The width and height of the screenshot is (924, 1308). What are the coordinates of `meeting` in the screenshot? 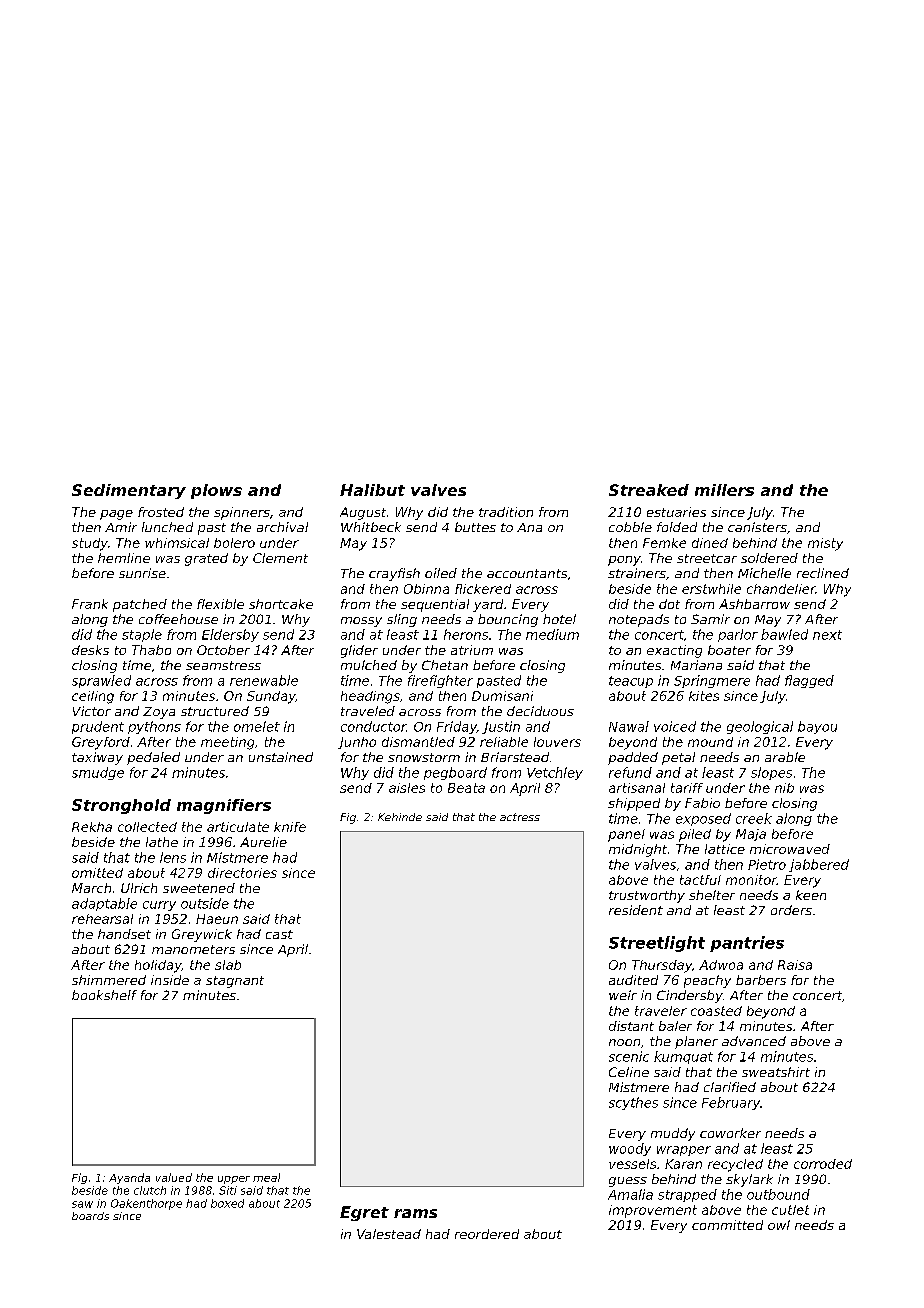 It's located at (227, 743).
